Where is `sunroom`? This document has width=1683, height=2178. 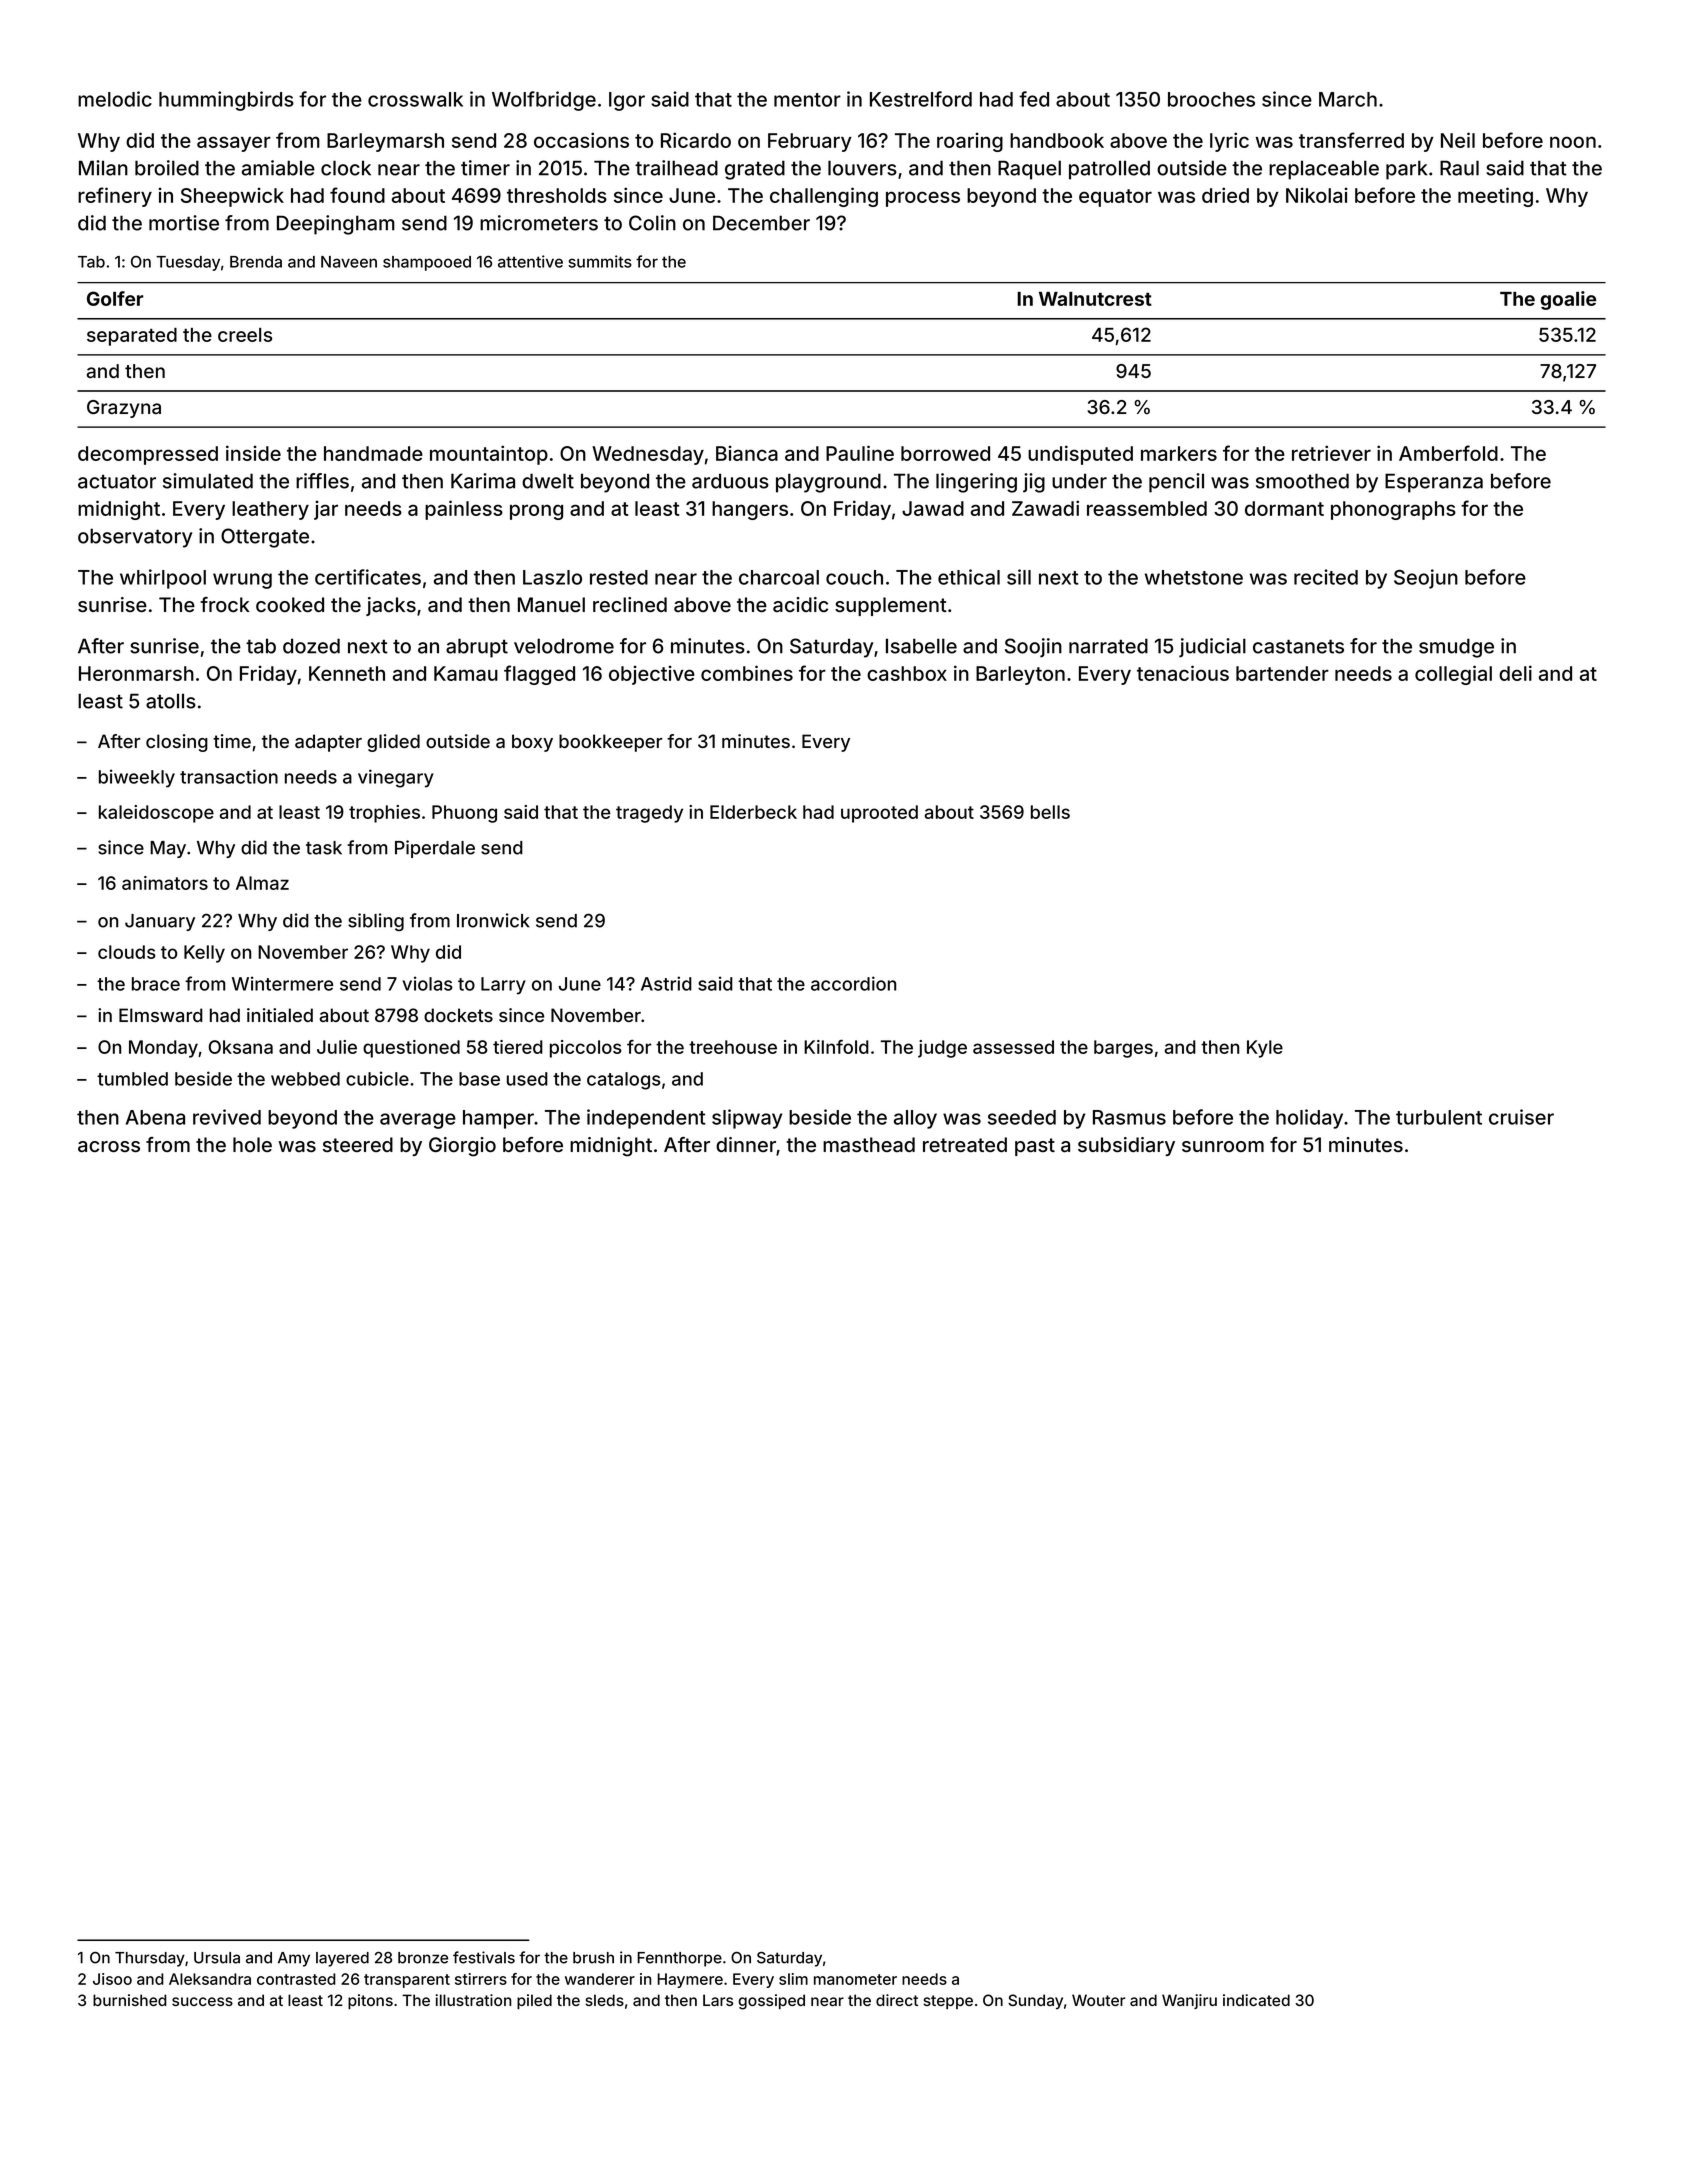 sunroom is located at coordinates (1223, 1146).
